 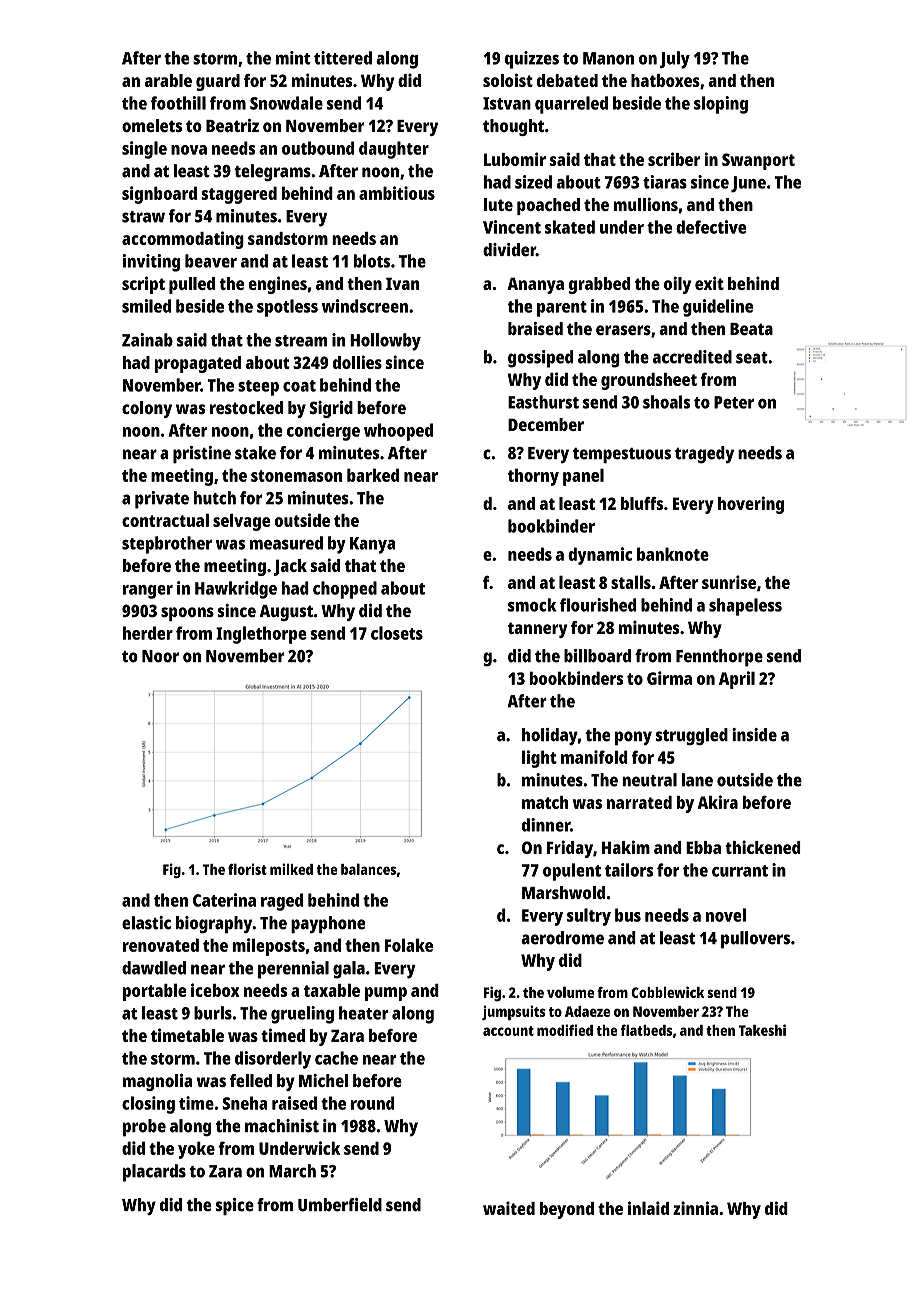 I want to click on Umberfield, so click(x=340, y=1205).
